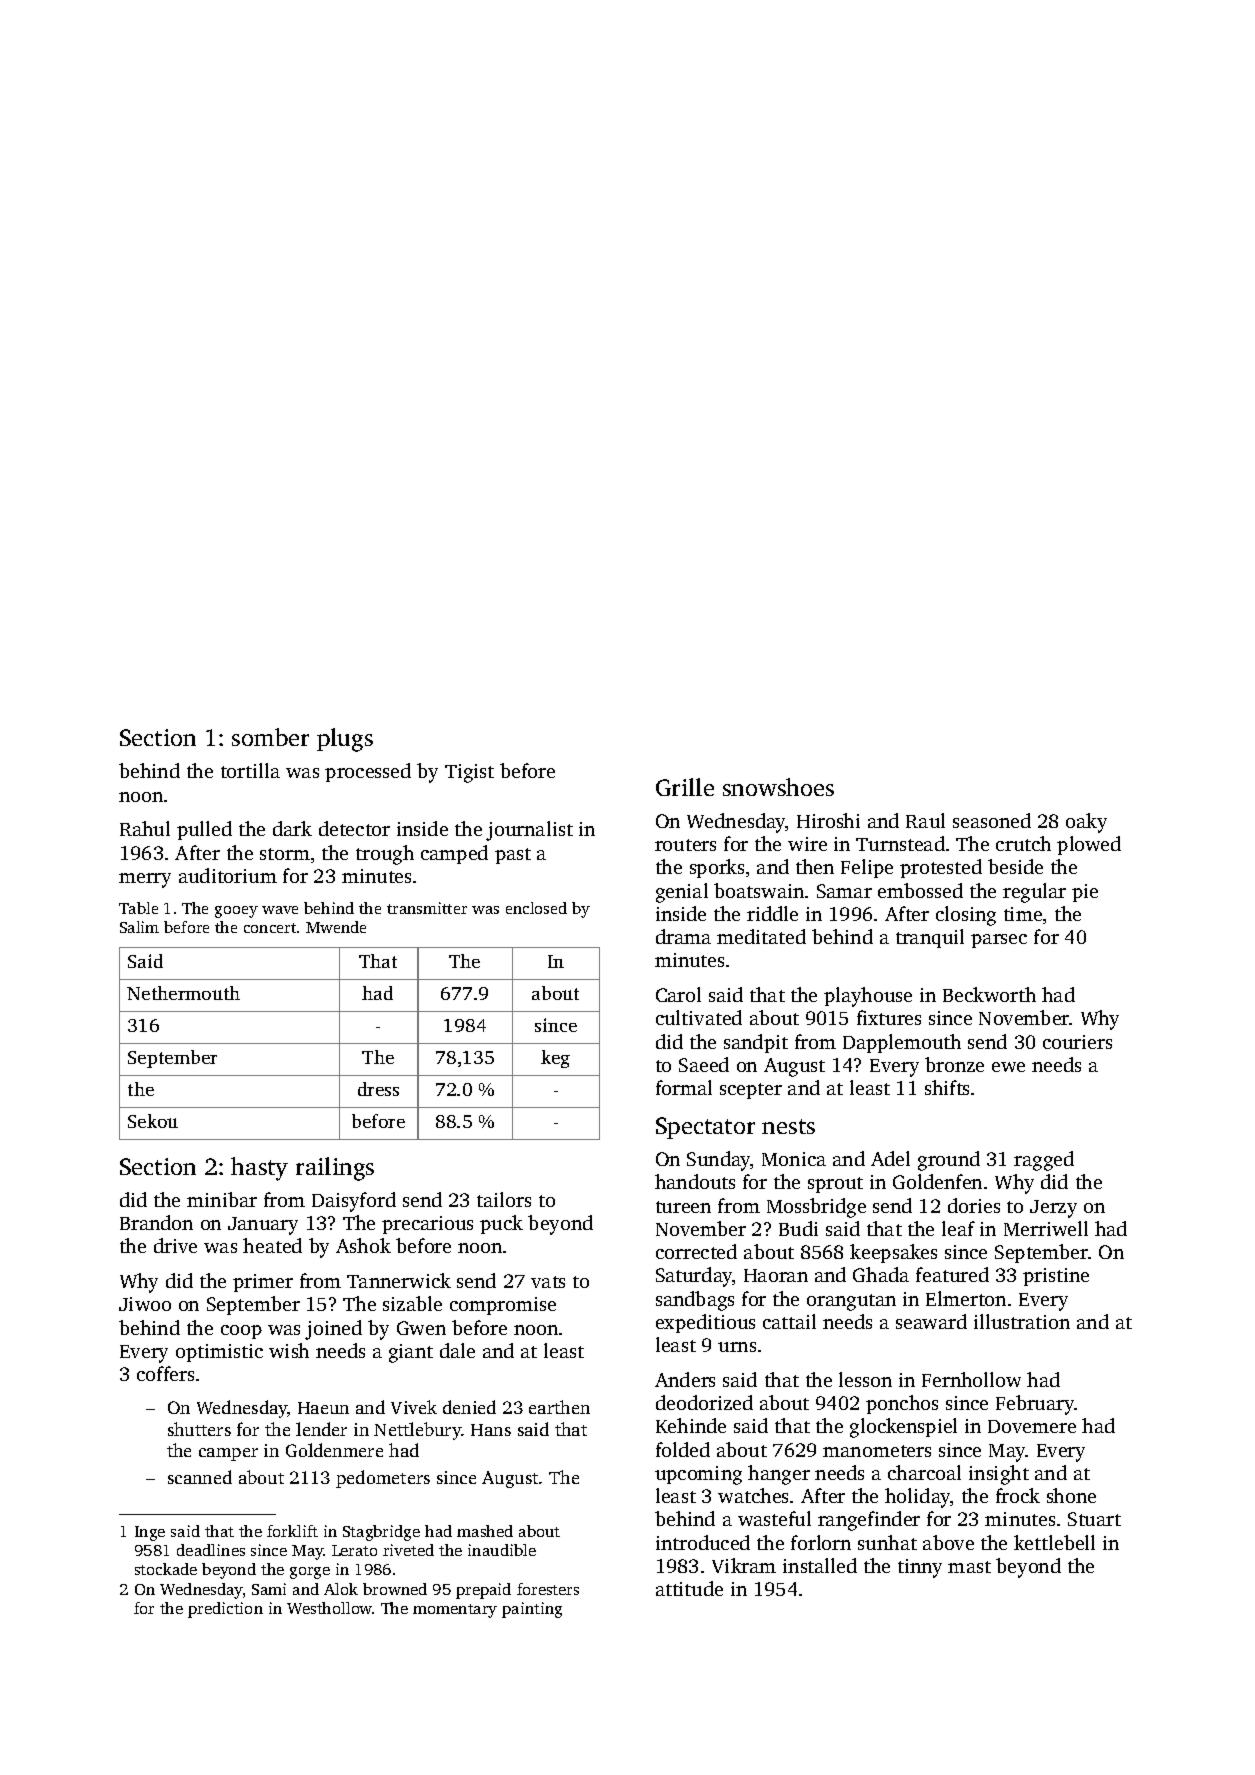  Describe the element at coordinates (924, 1472) in the page. I see `charcoal` at that location.
